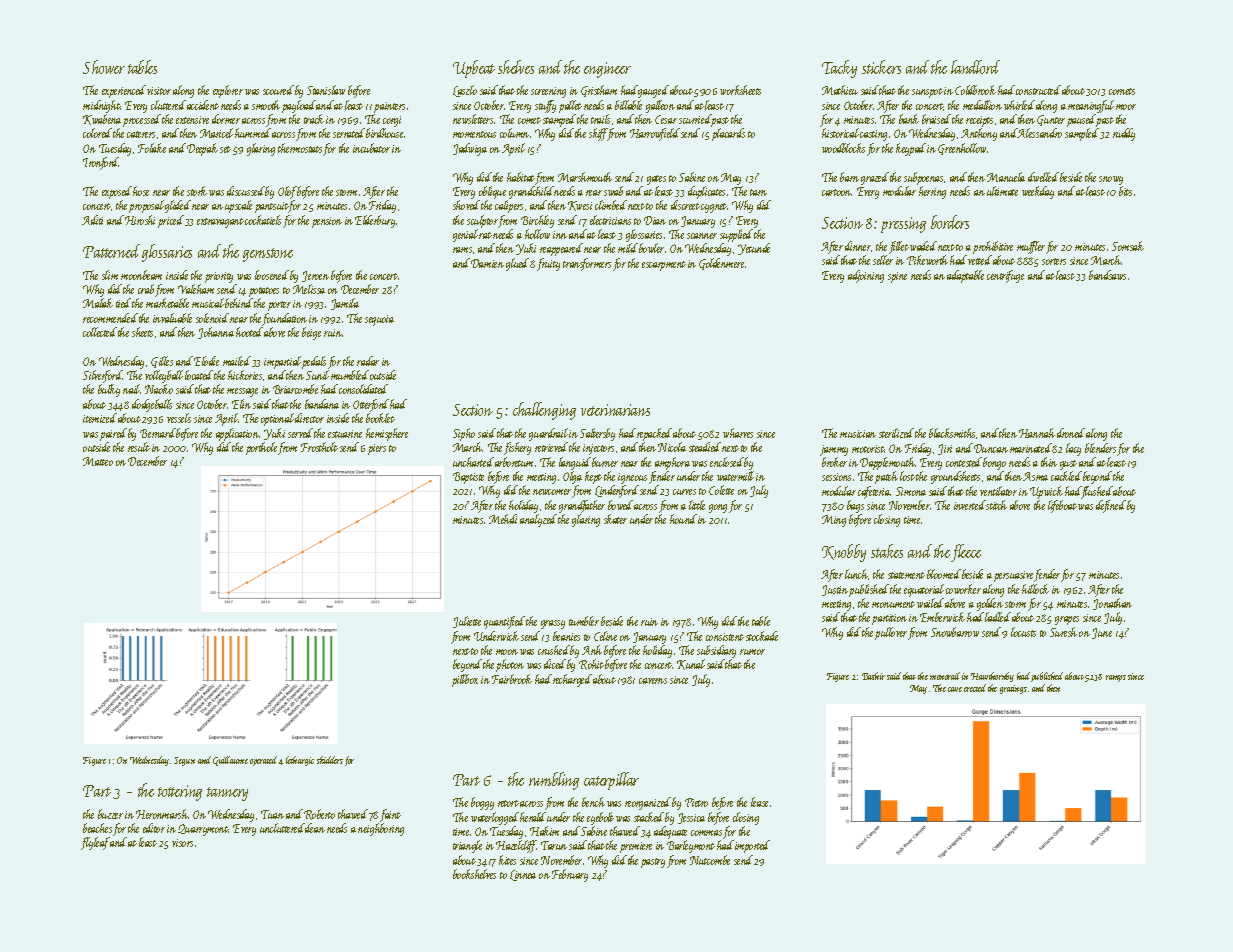 This page has width=1233, height=952. Describe the element at coordinates (300, 761) in the page. I see `lethargic` at that location.
